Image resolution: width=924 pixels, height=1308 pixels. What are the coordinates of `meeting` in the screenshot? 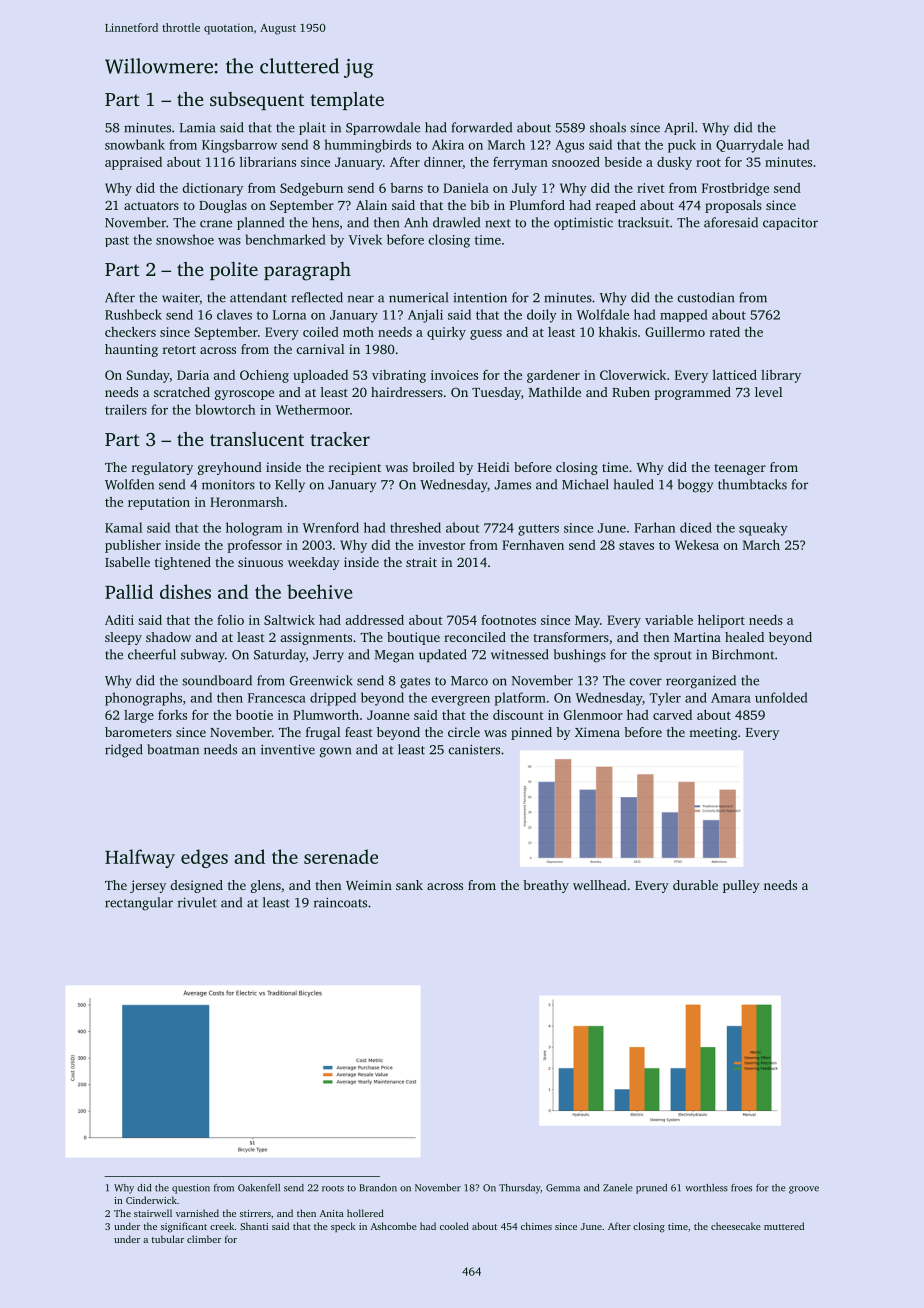 It's located at (713, 733).
